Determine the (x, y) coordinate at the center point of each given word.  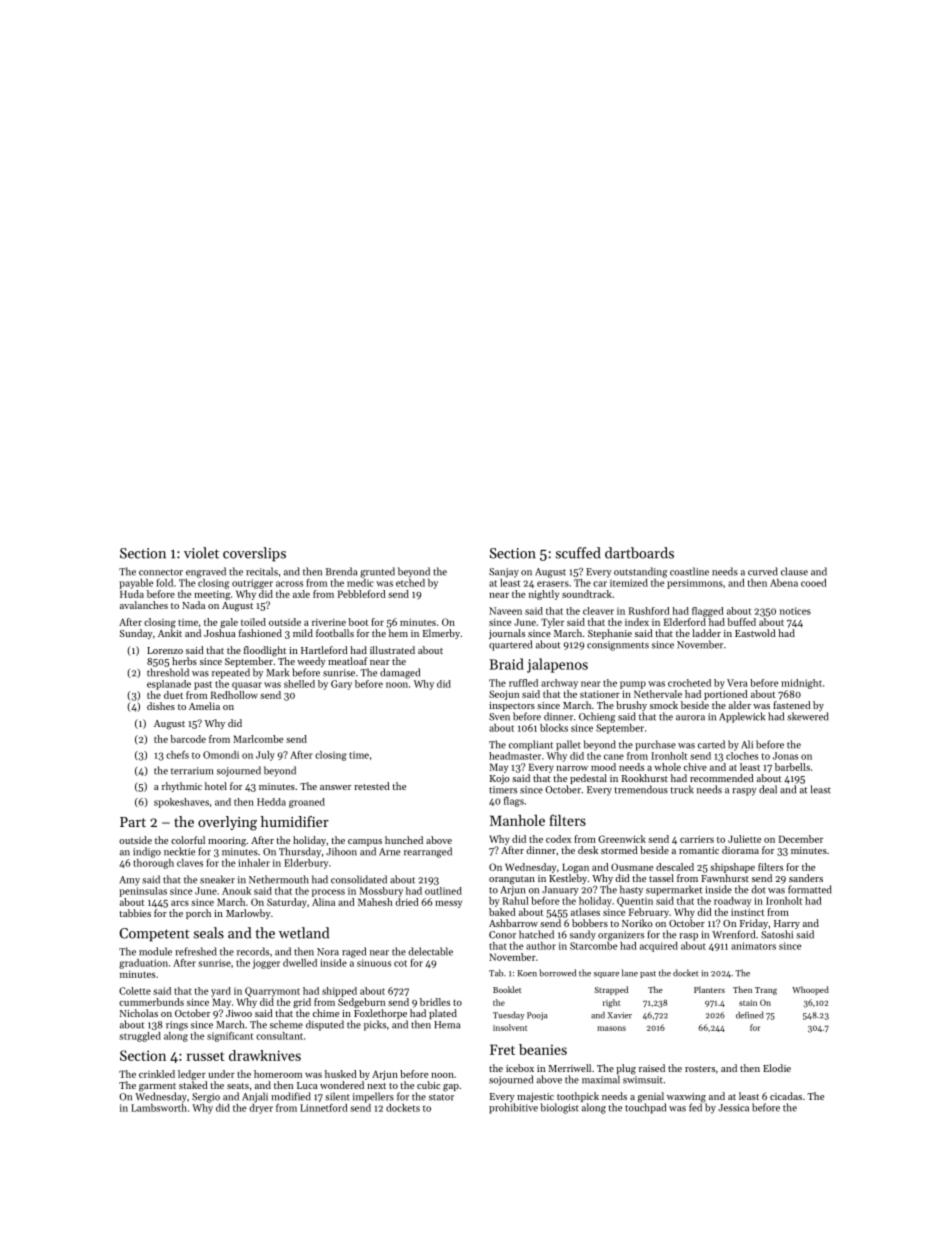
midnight (801, 684)
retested (372, 786)
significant (230, 1037)
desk (588, 850)
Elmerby (441, 634)
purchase (655, 745)
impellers (373, 1097)
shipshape (732, 868)
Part (133, 822)
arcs (180, 903)
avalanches (144, 605)
